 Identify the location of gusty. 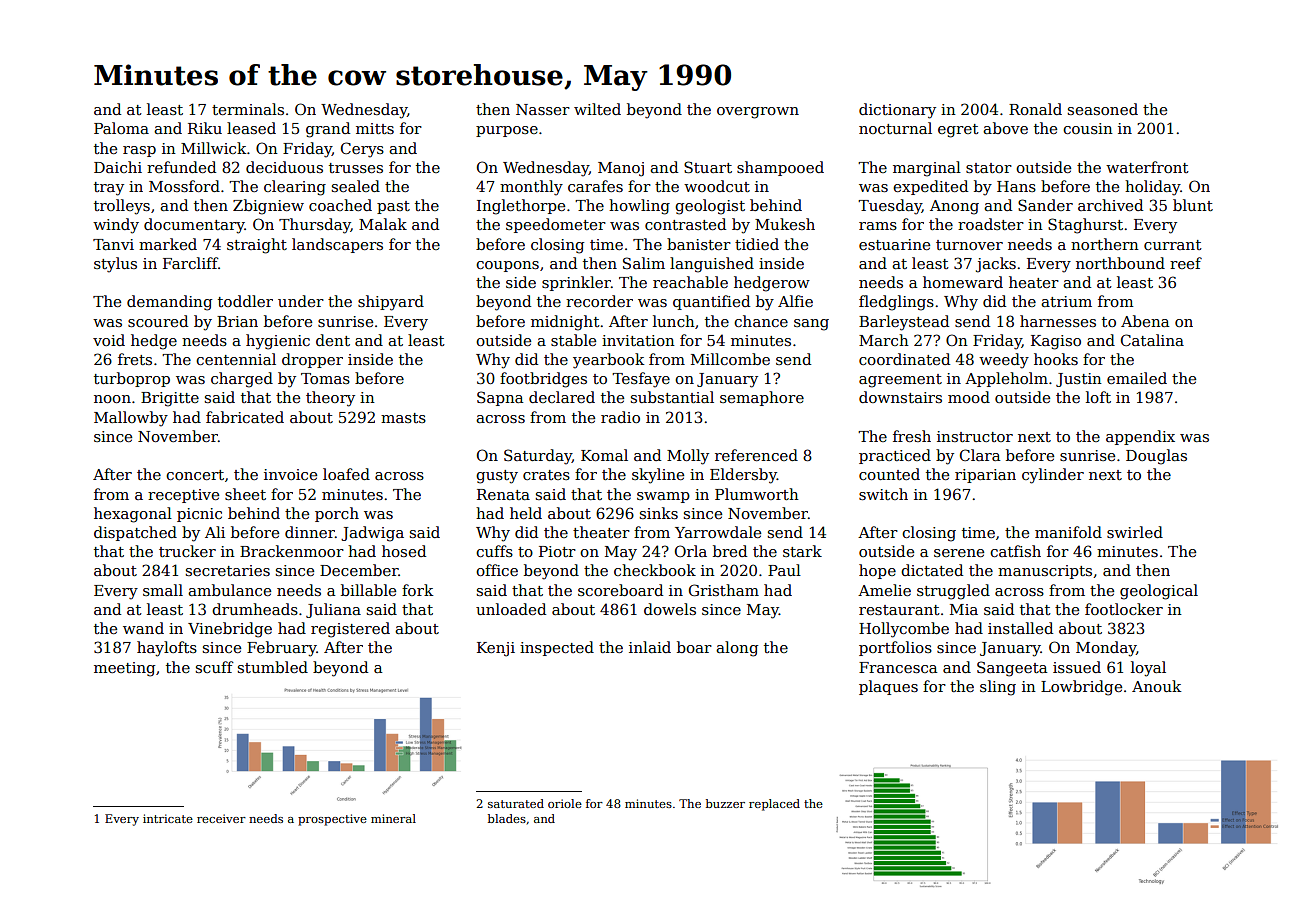
(497, 477).
